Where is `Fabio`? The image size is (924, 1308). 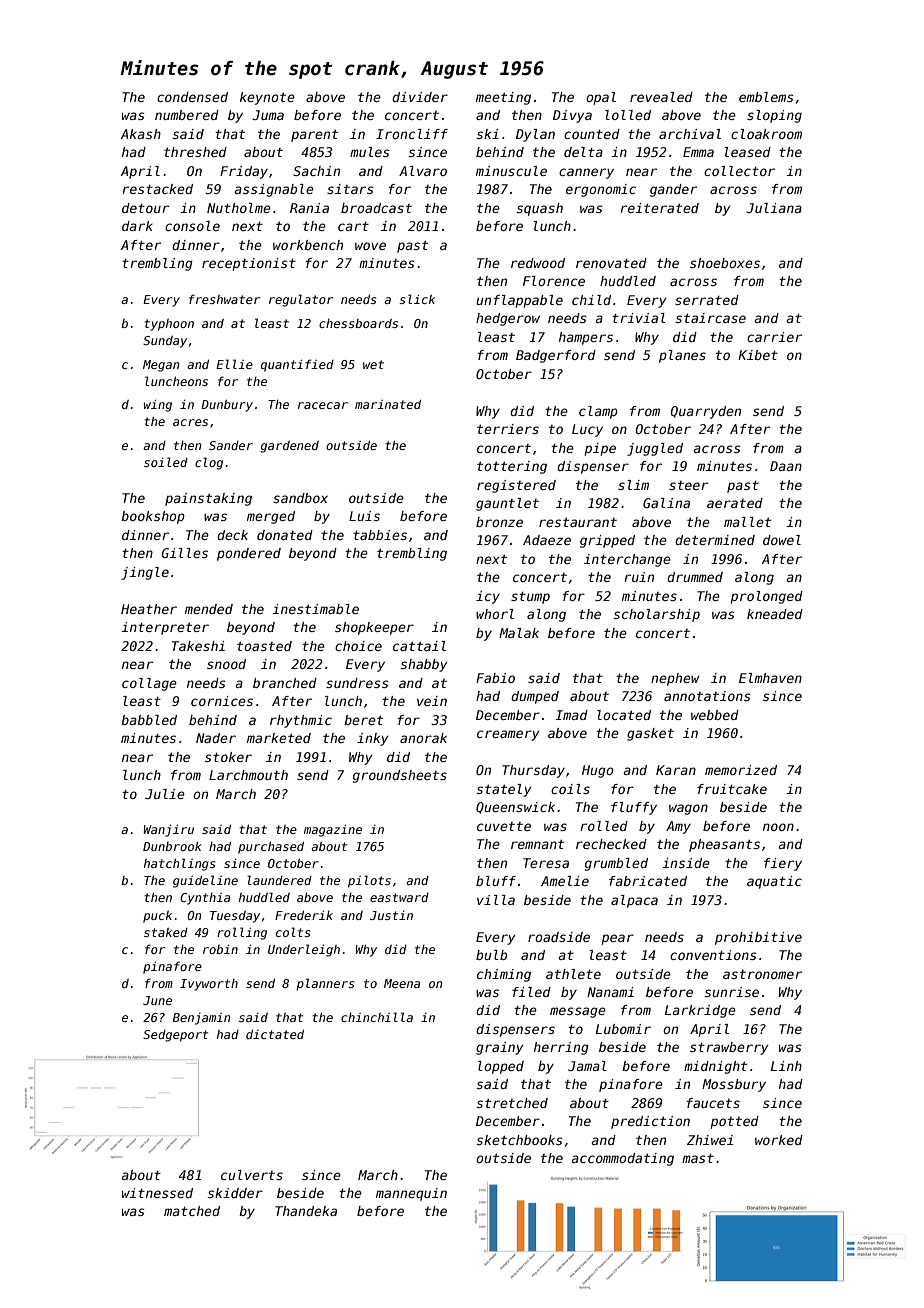 Fabio is located at coordinates (495, 678).
